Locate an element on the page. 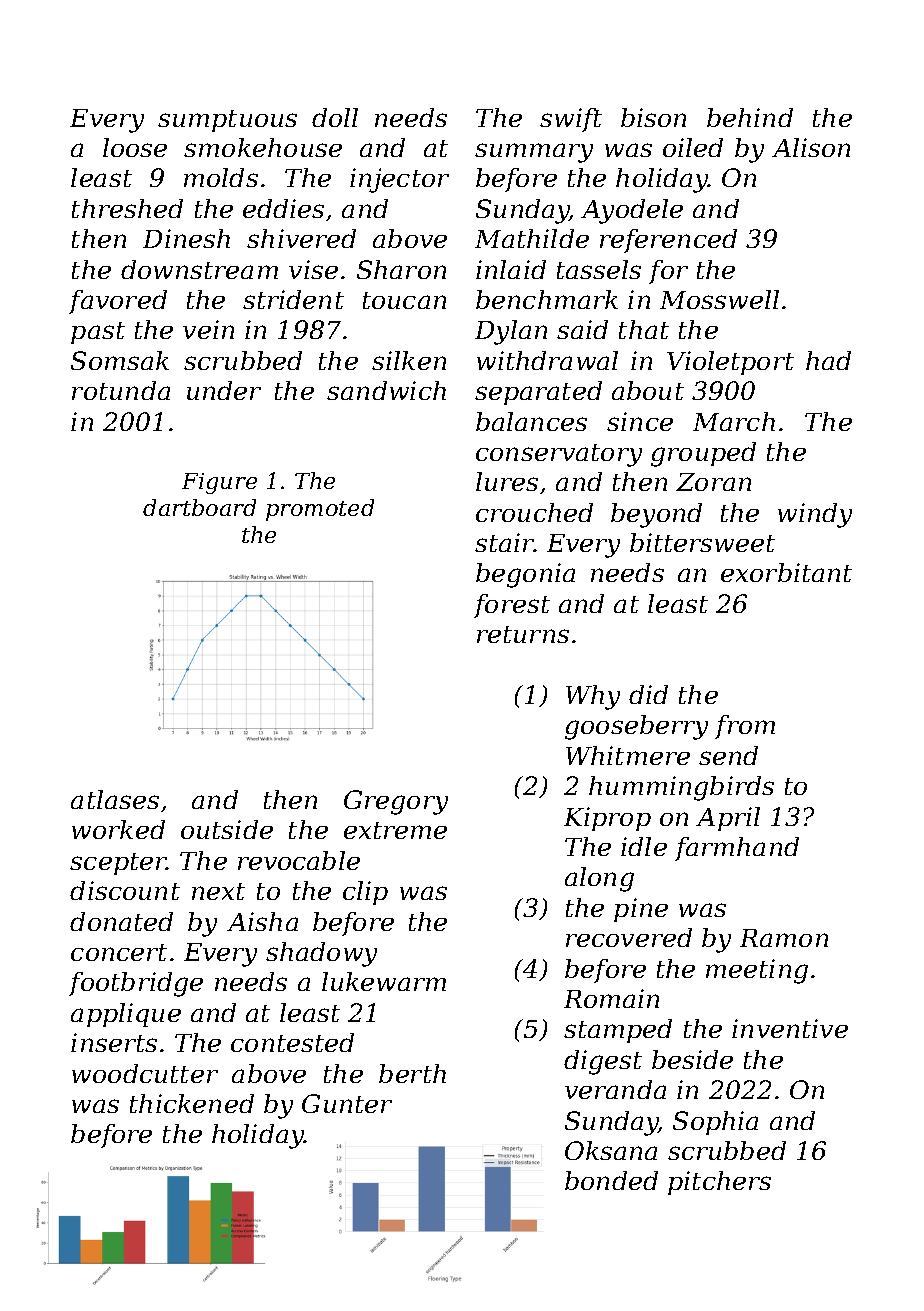 This page has height=1311, width=924. did is located at coordinates (648, 694).
